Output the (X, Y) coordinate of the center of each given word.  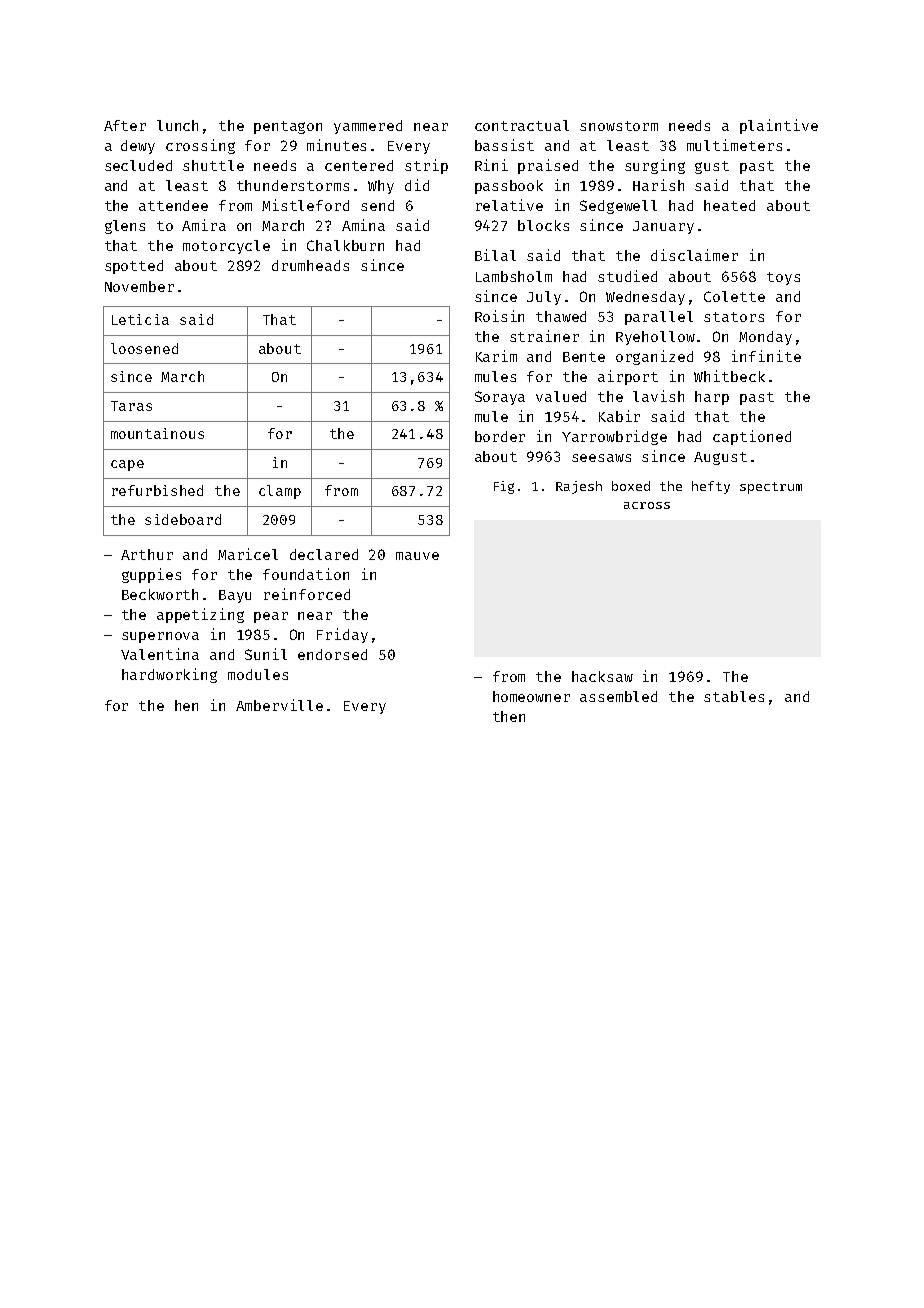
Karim (496, 356)
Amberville (279, 705)
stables (734, 696)
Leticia (140, 319)
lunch (177, 125)
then (509, 716)
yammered (368, 127)
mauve (417, 556)
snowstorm (619, 126)
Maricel (248, 554)
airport (628, 377)
